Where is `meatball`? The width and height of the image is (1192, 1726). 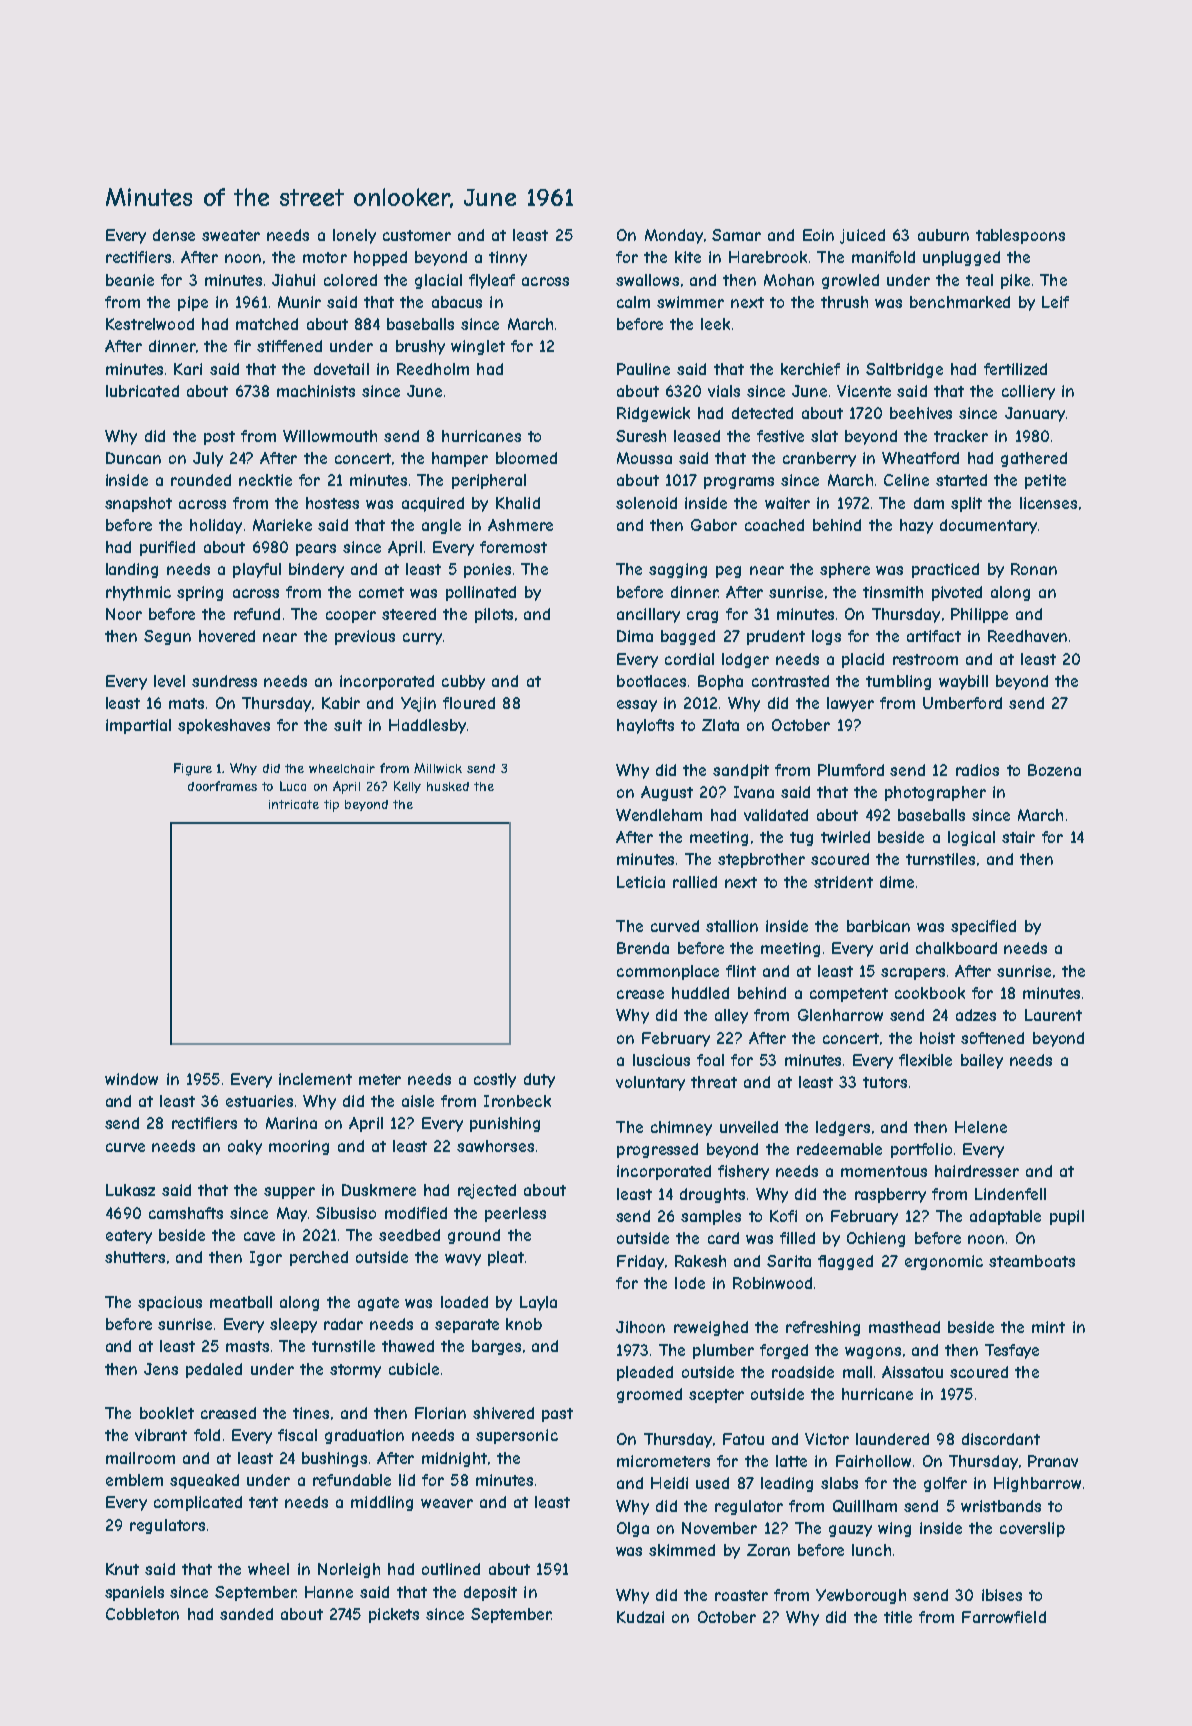 meatball is located at coordinates (241, 1302).
